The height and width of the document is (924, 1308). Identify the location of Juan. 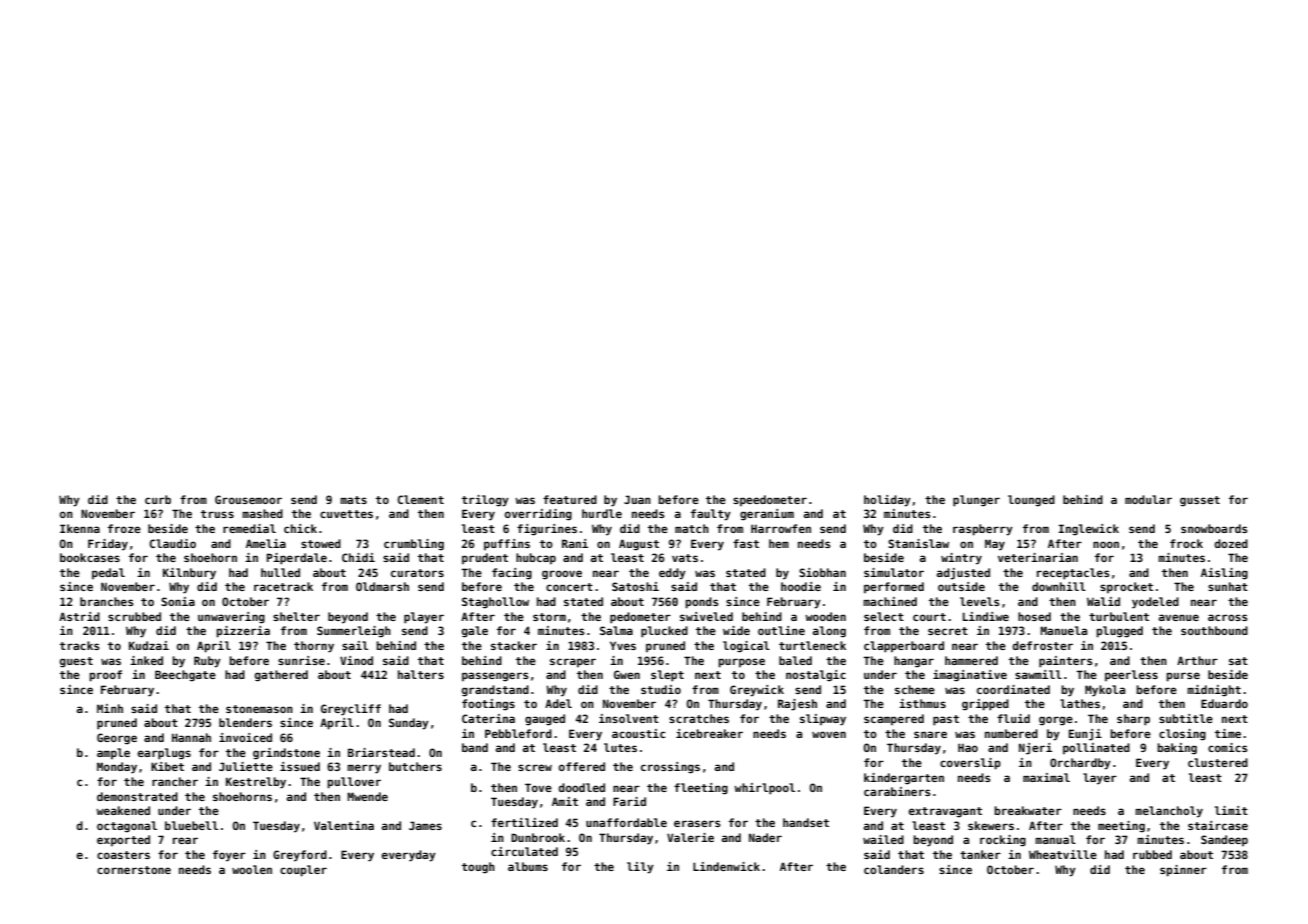
(637, 499).
